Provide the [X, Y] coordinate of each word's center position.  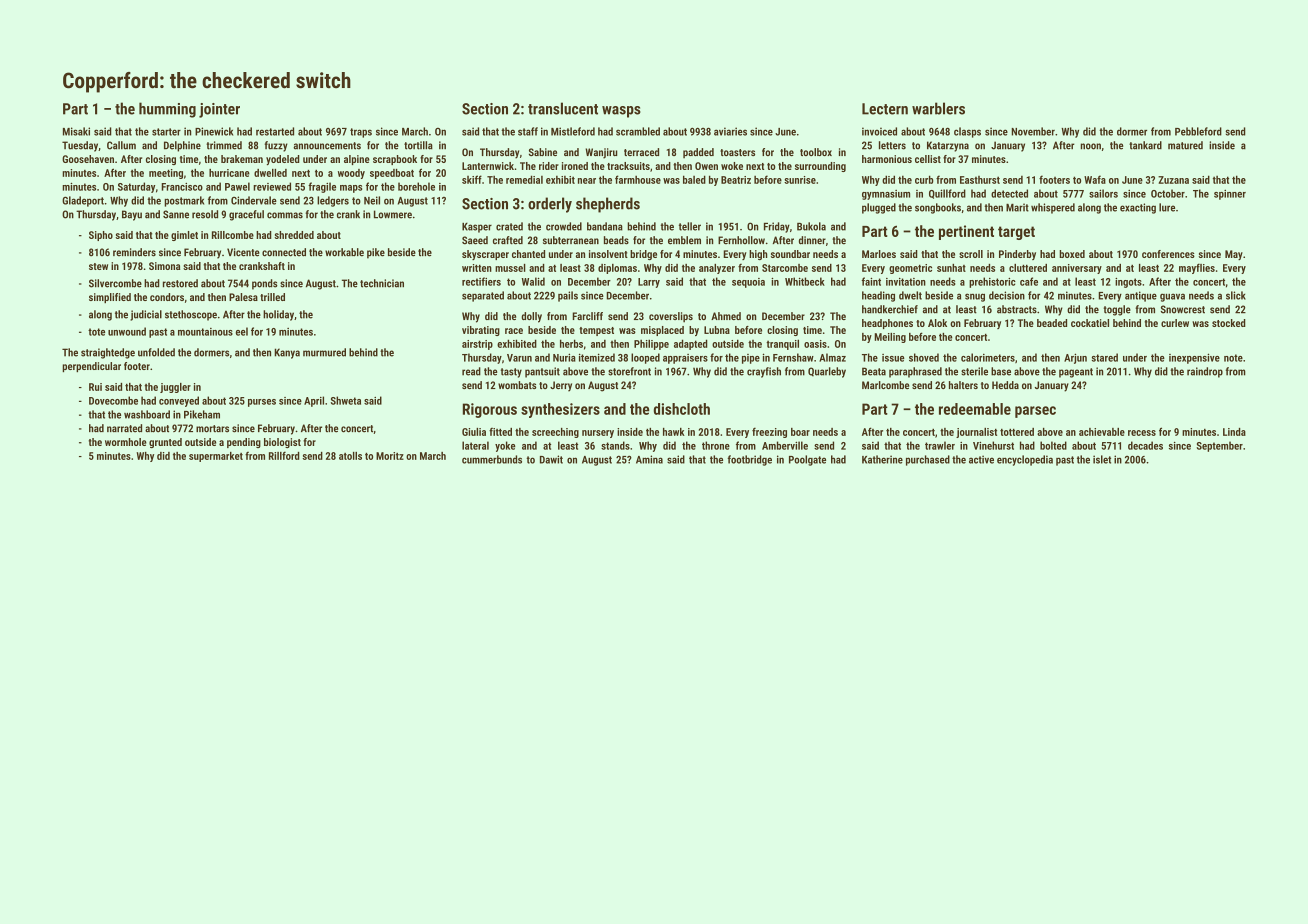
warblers [938, 108]
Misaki [76, 131]
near [587, 181]
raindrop [1205, 372]
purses [262, 403]
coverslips [671, 317]
